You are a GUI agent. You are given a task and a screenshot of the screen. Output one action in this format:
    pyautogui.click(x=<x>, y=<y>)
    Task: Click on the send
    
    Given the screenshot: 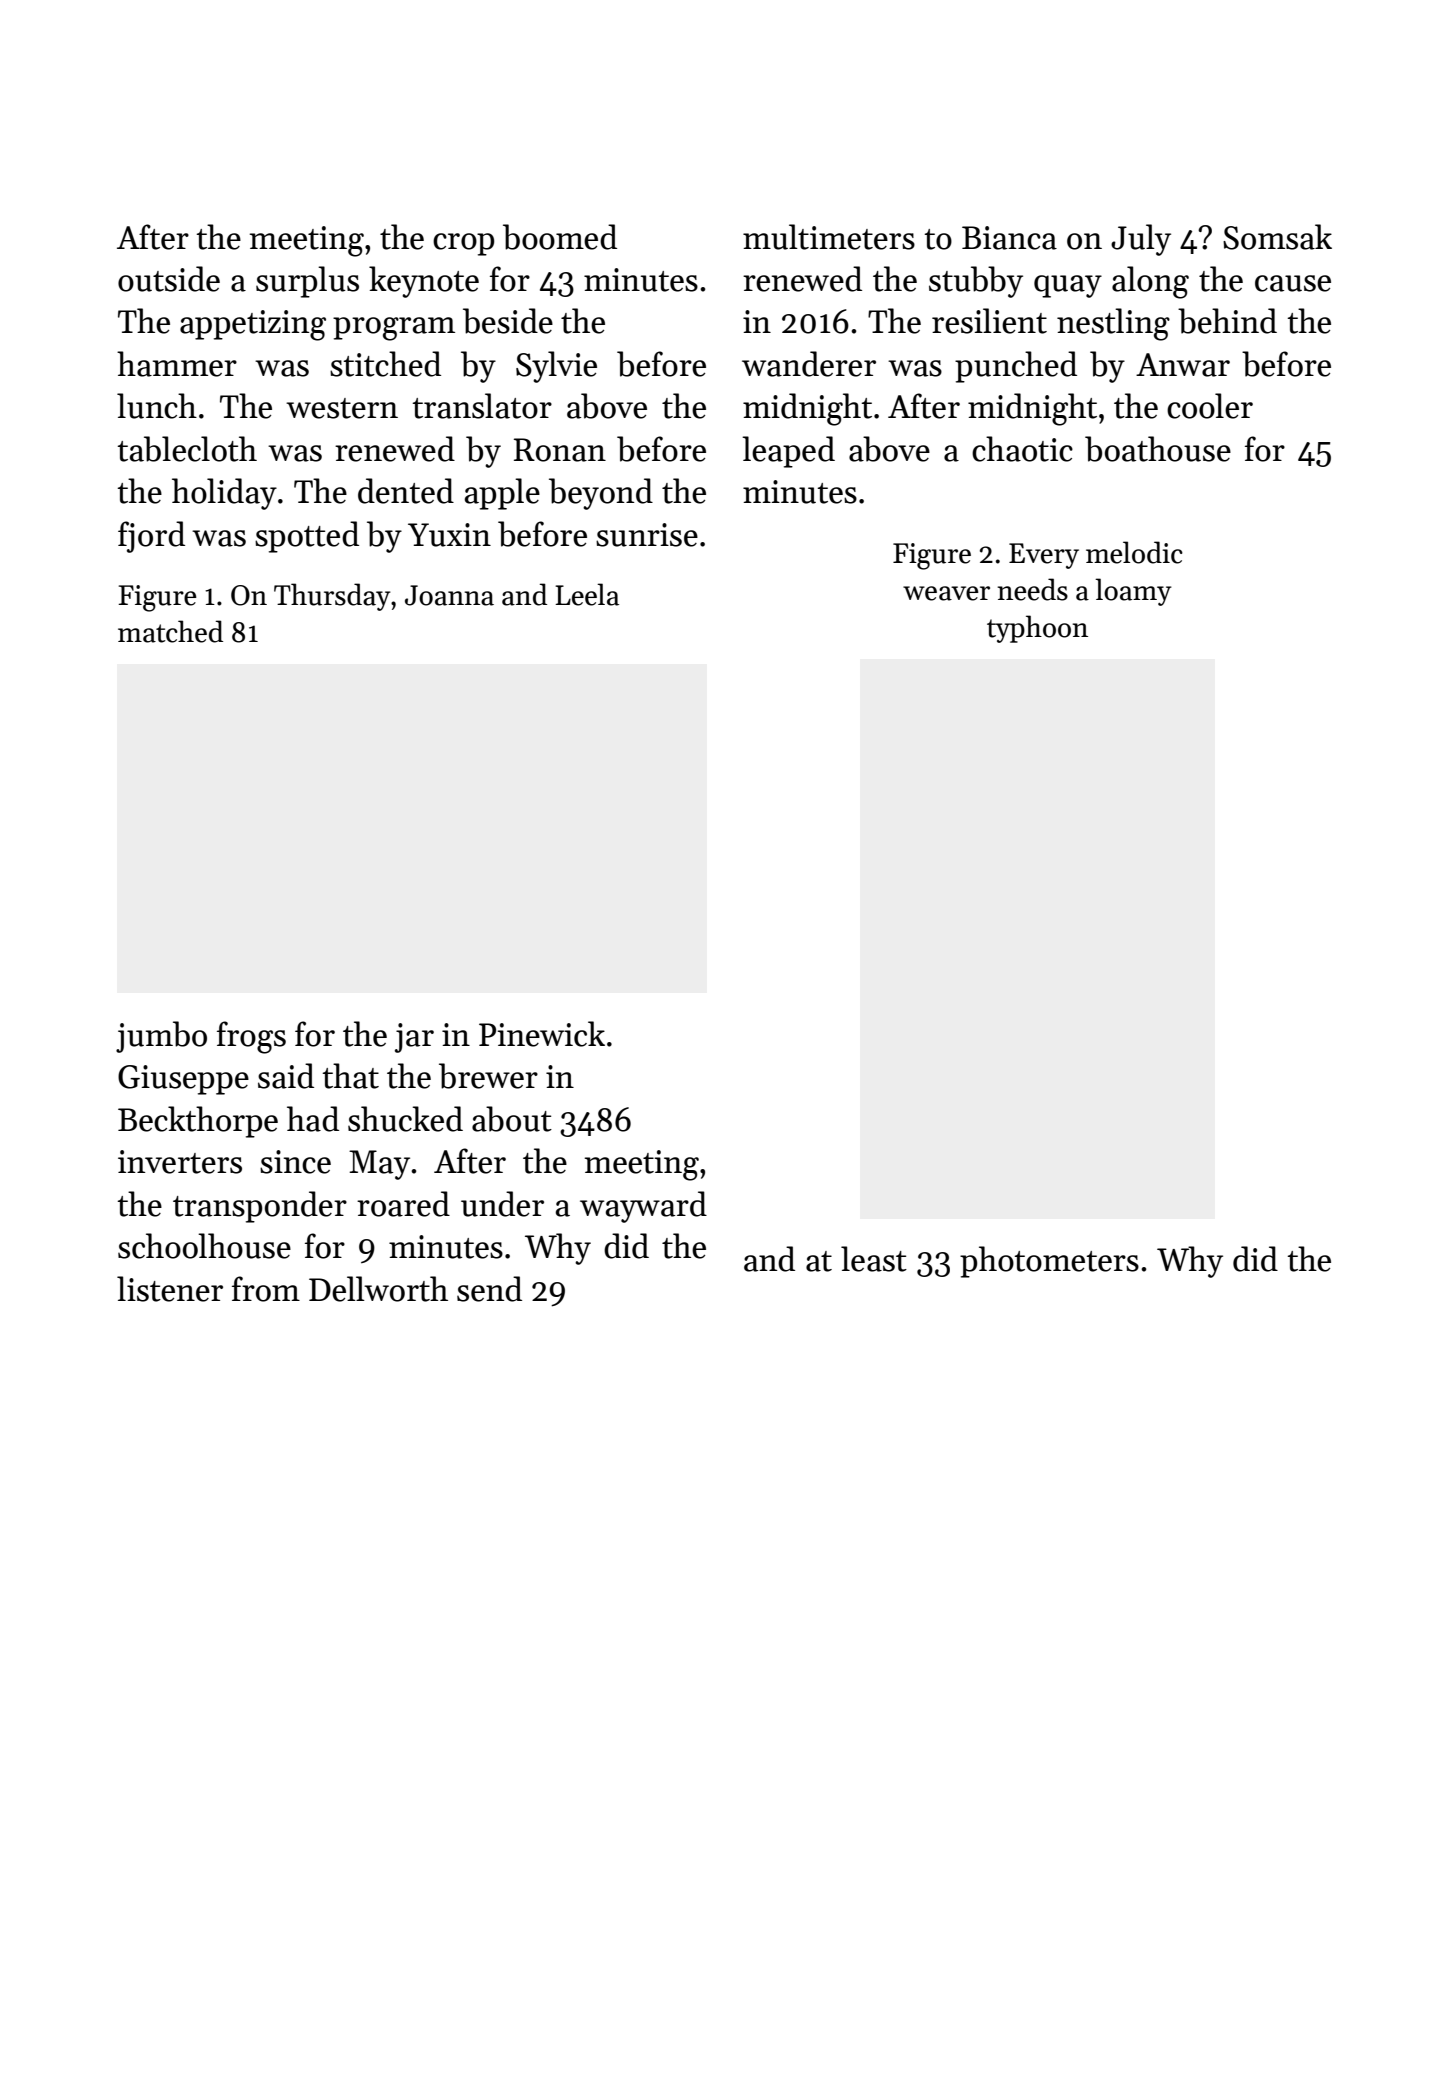 What is the action you would take?
    pyautogui.click(x=489, y=1289)
